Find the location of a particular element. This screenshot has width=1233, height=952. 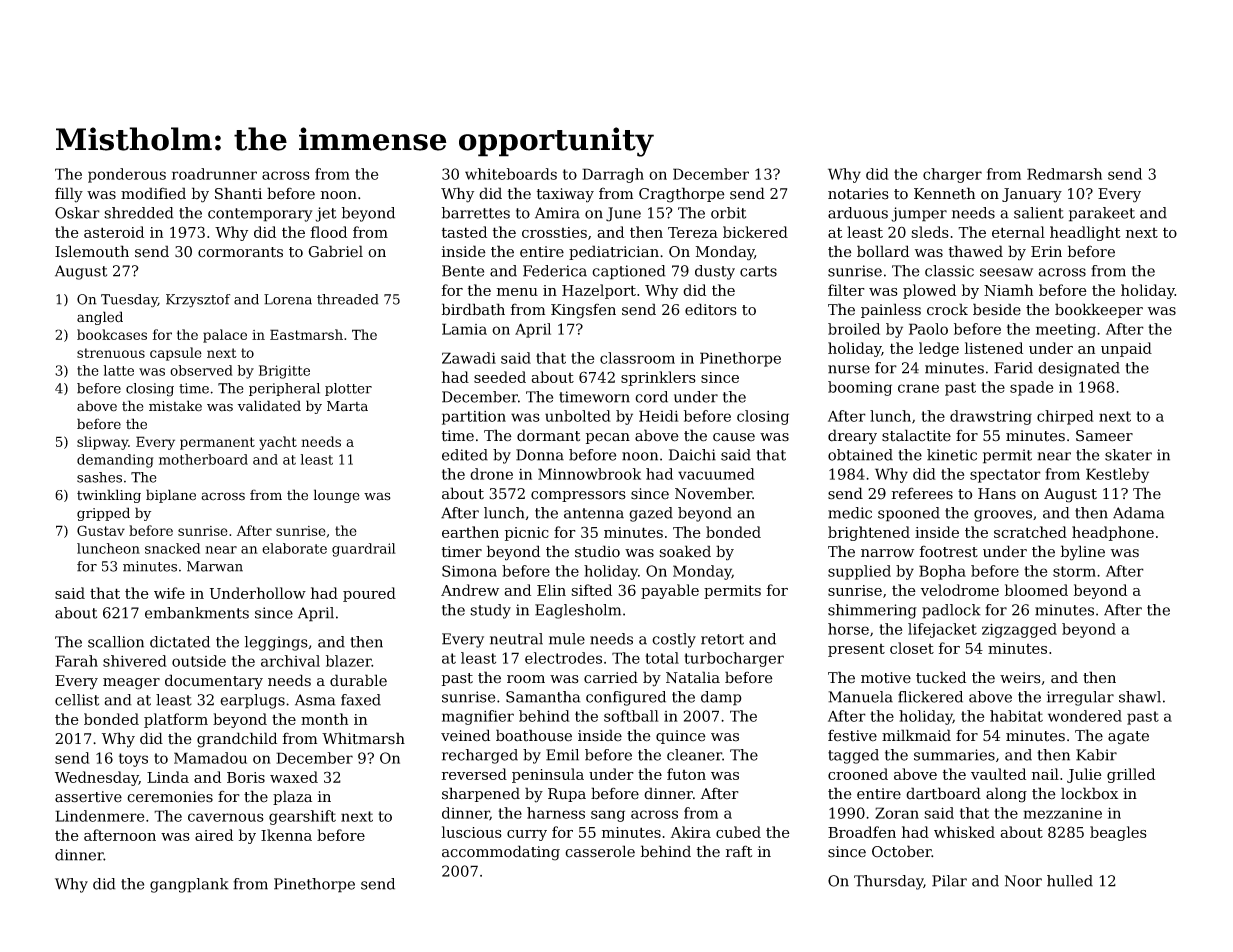

Islemouth is located at coordinates (92, 251).
